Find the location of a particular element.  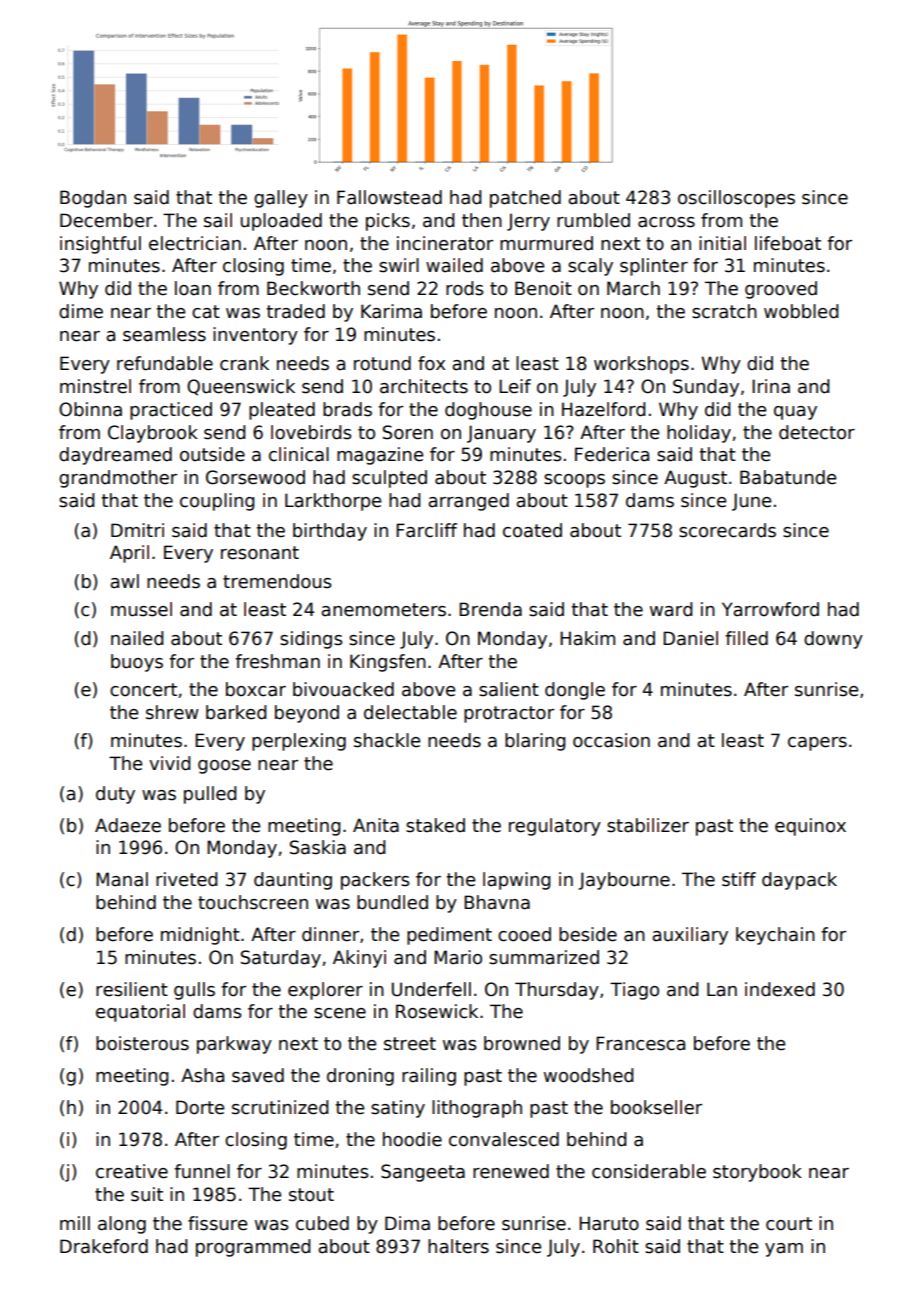

magazine is located at coordinates (380, 456).
